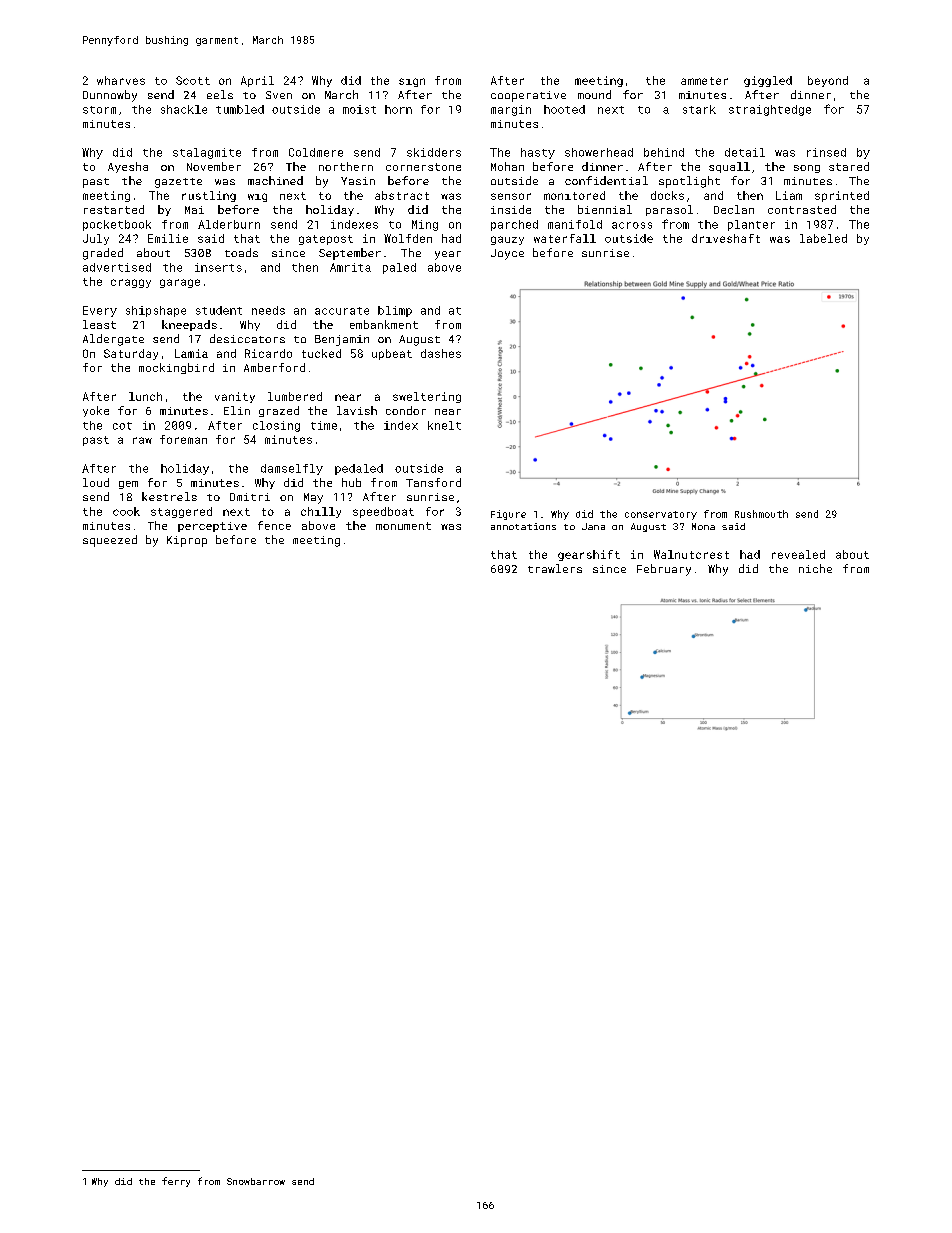 This screenshot has height=1233, width=952. I want to click on trawlers, so click(555, 568).
